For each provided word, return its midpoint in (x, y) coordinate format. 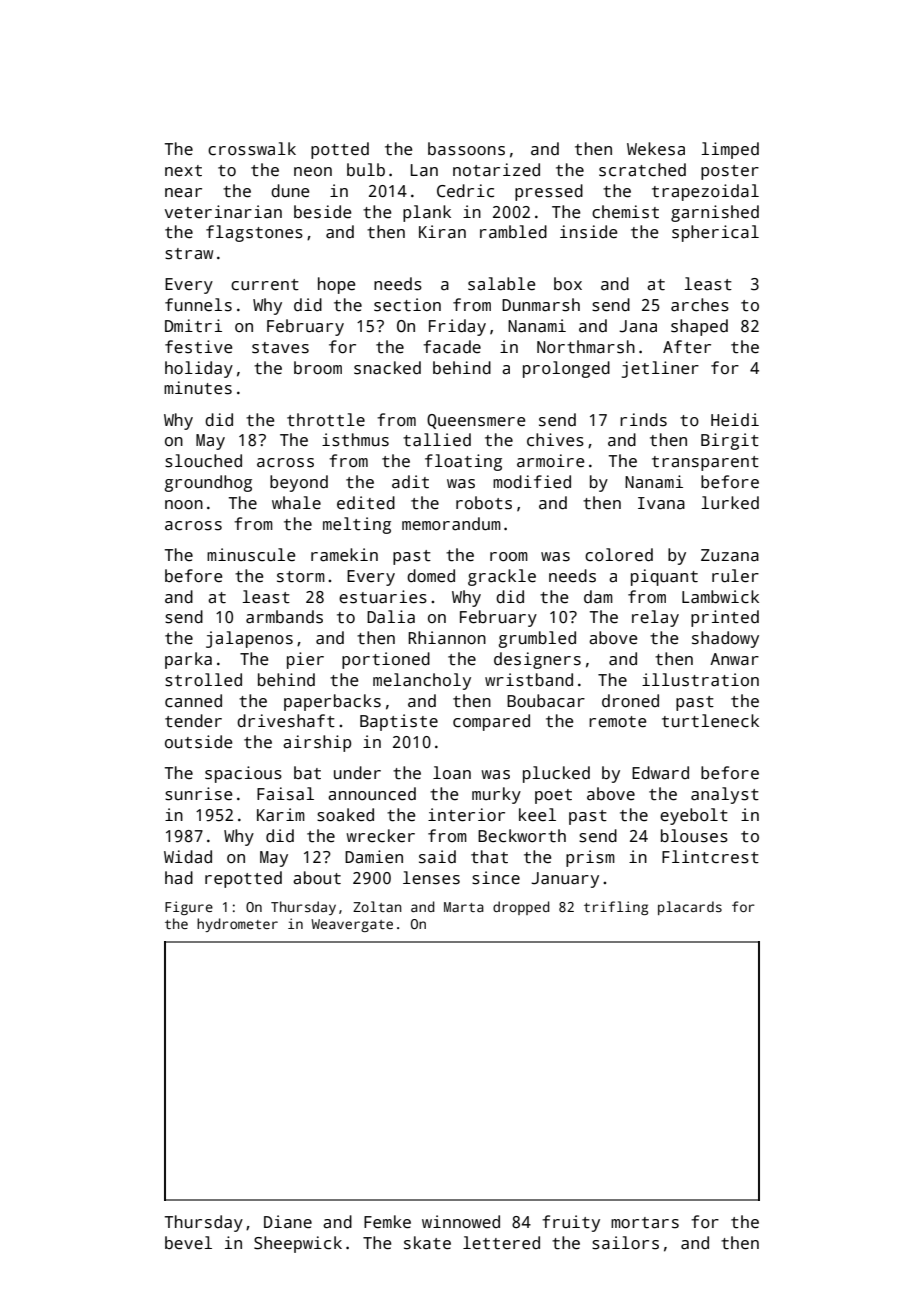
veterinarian (223, 212)
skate (427, 1243)
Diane (288, 1222)
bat (307, 773)
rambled (513, 232)
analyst (725, 795)
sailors (625, 1243)
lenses (431, 878)
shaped (699, 327)
